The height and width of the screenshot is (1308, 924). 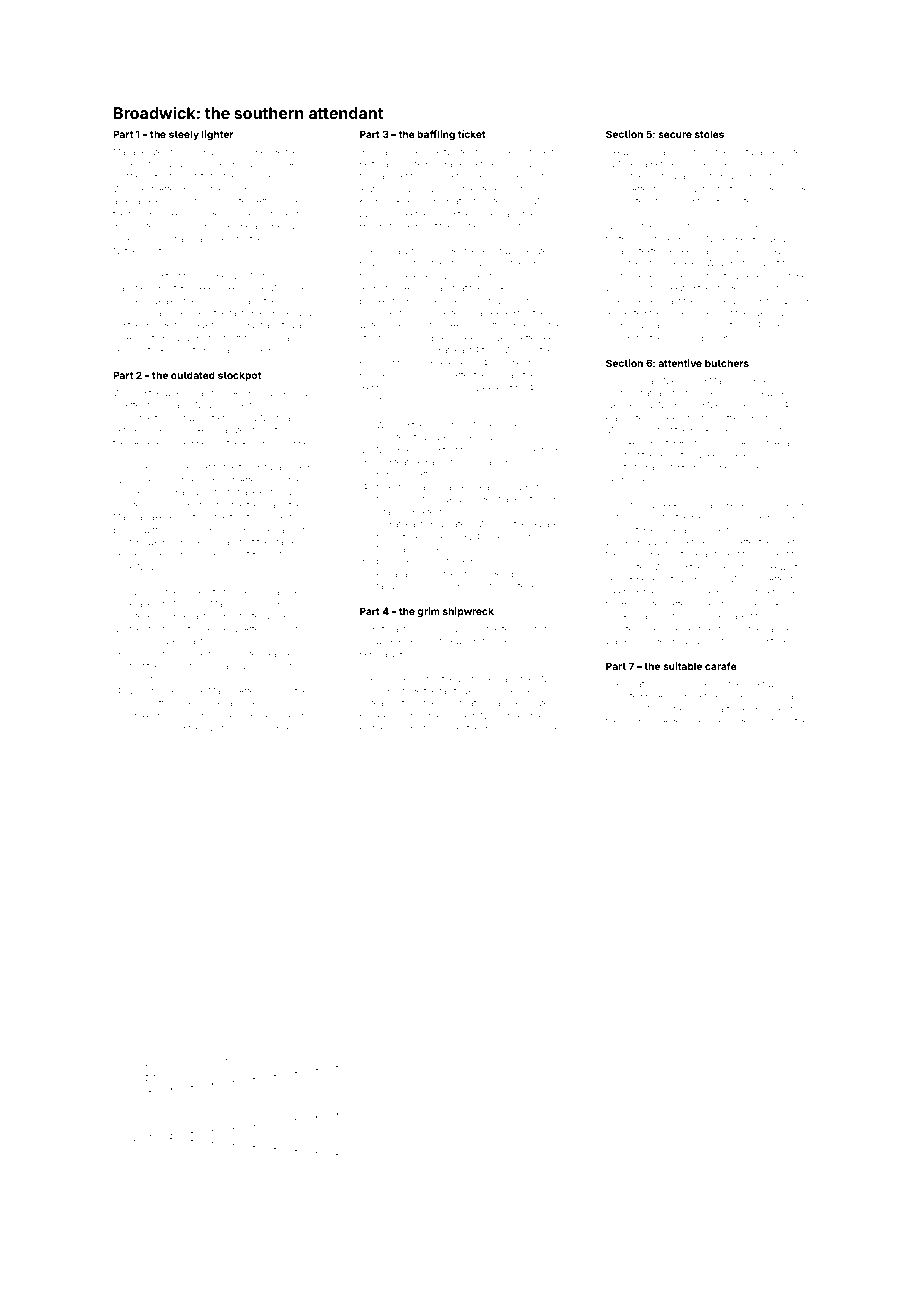 I want to click on Brackenford, so click(x=384, y=300).
